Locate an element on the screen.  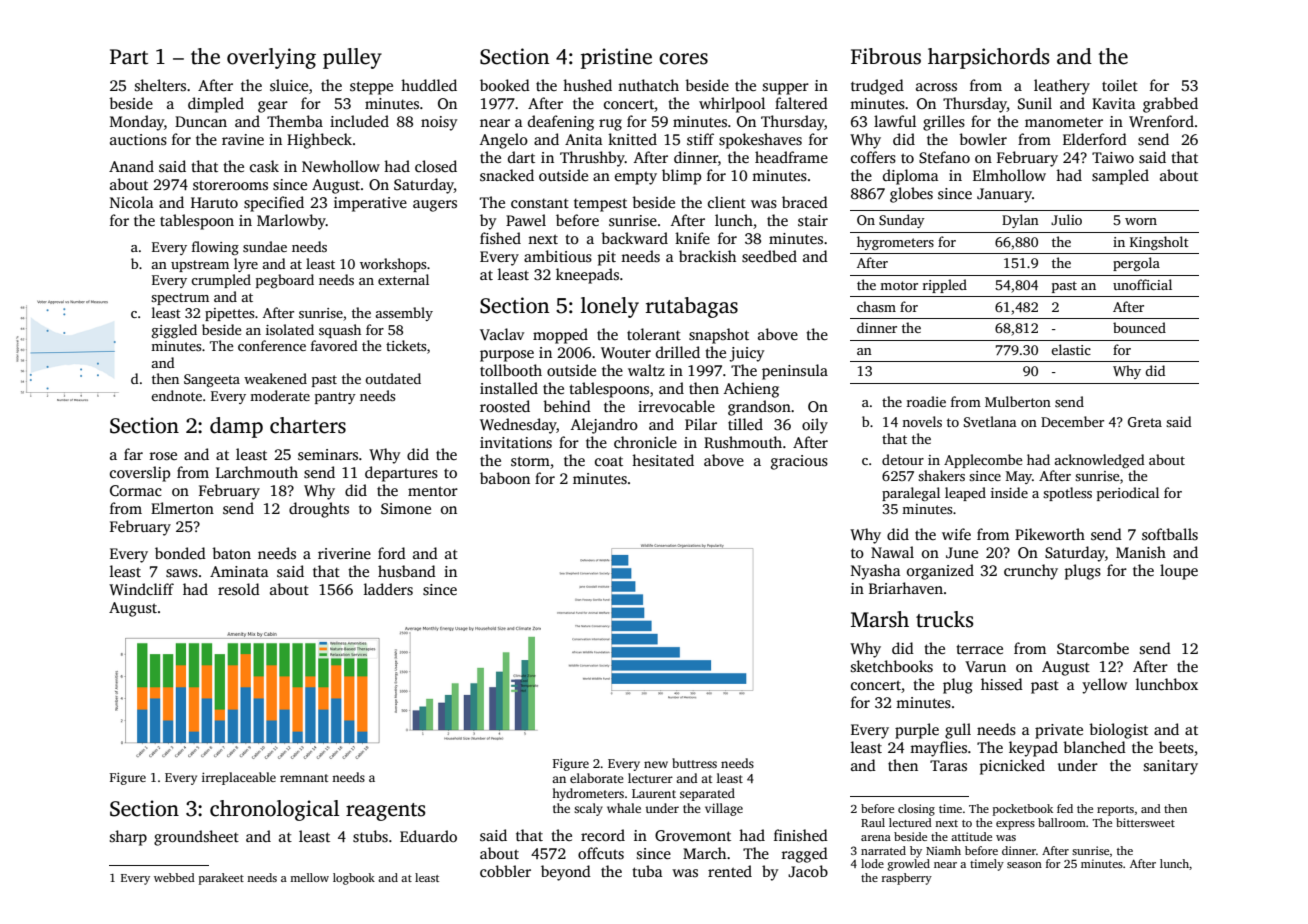
tollbooth is located at coordinates (511, 370).
